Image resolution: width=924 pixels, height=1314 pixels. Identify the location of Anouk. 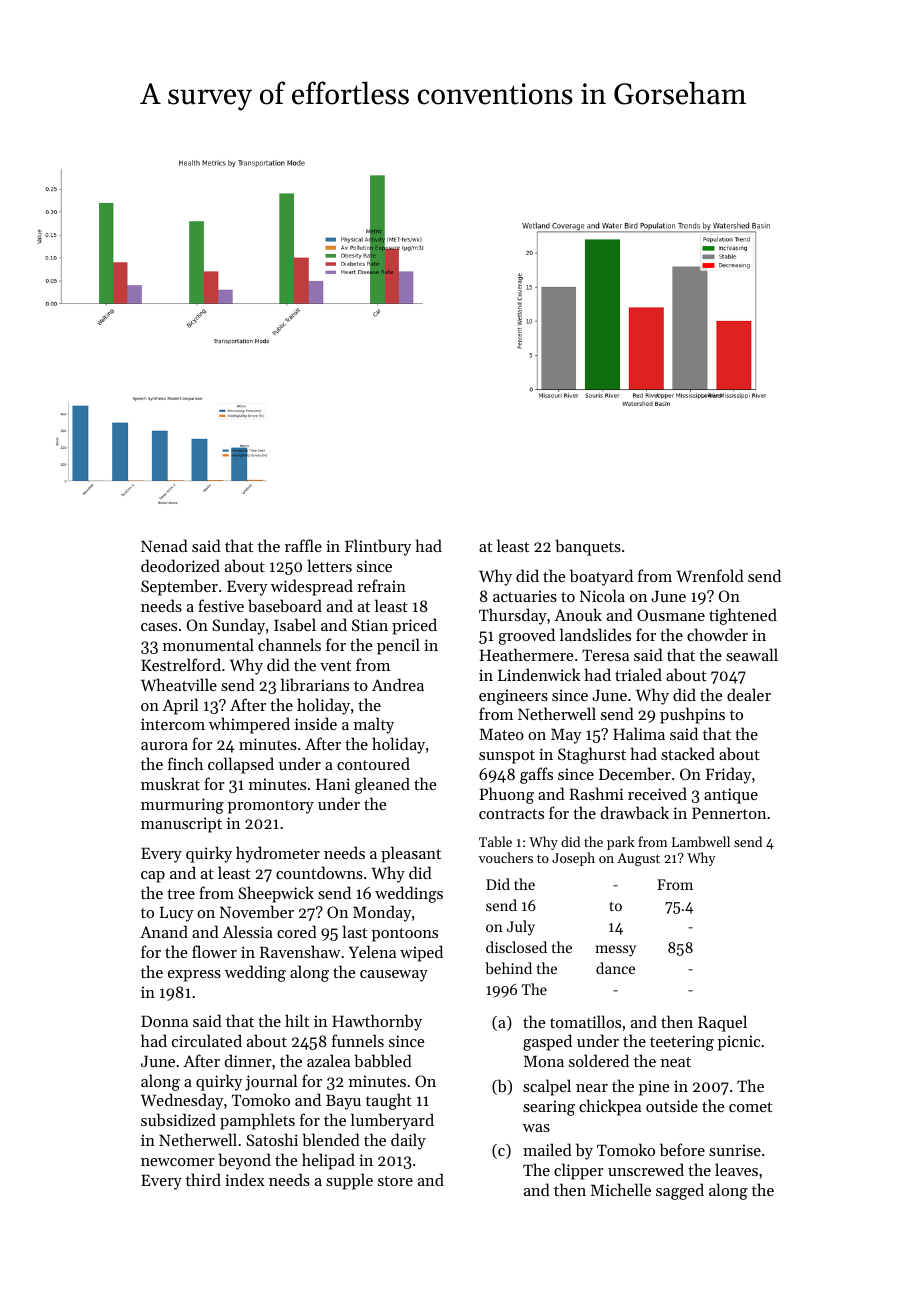
(578, 614).
